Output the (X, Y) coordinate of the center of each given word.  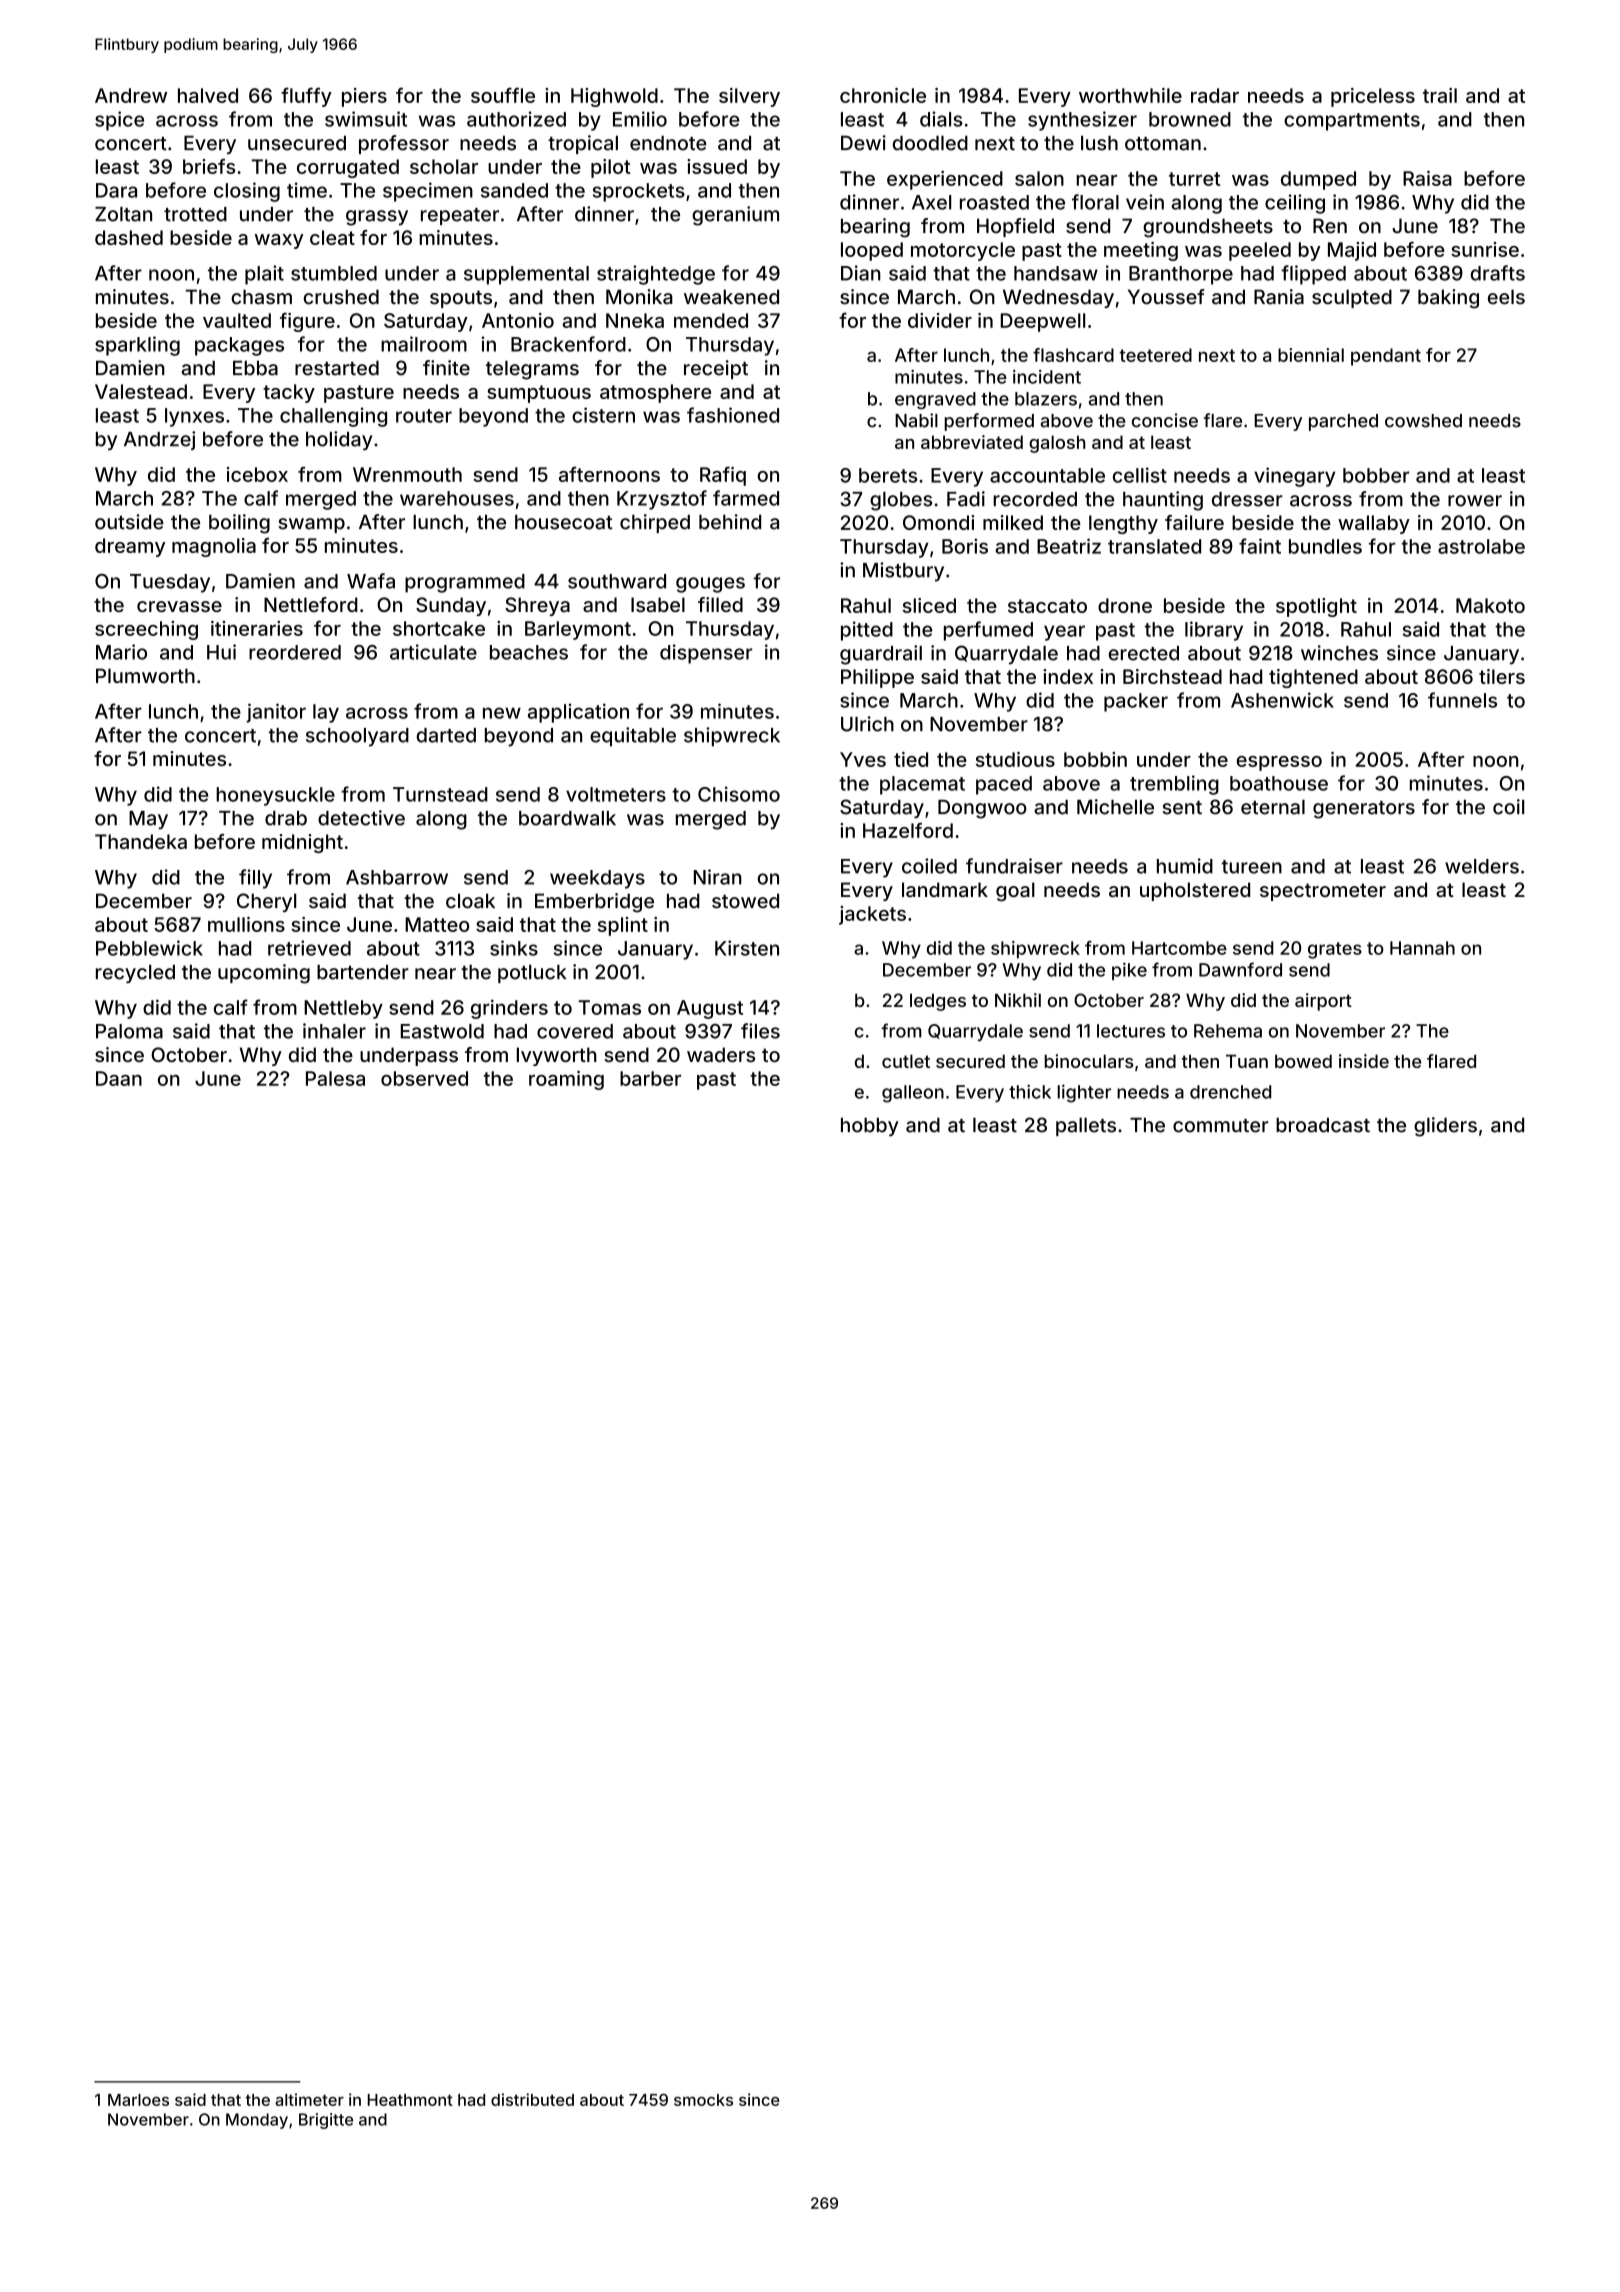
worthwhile (1130, 95)
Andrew (131, 95)
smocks (703, 2100)
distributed (532, 2099)
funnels (1462, 700)
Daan (119, 1078)
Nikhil (1018, 1000)
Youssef (1166, 297)
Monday (257, 2121)
